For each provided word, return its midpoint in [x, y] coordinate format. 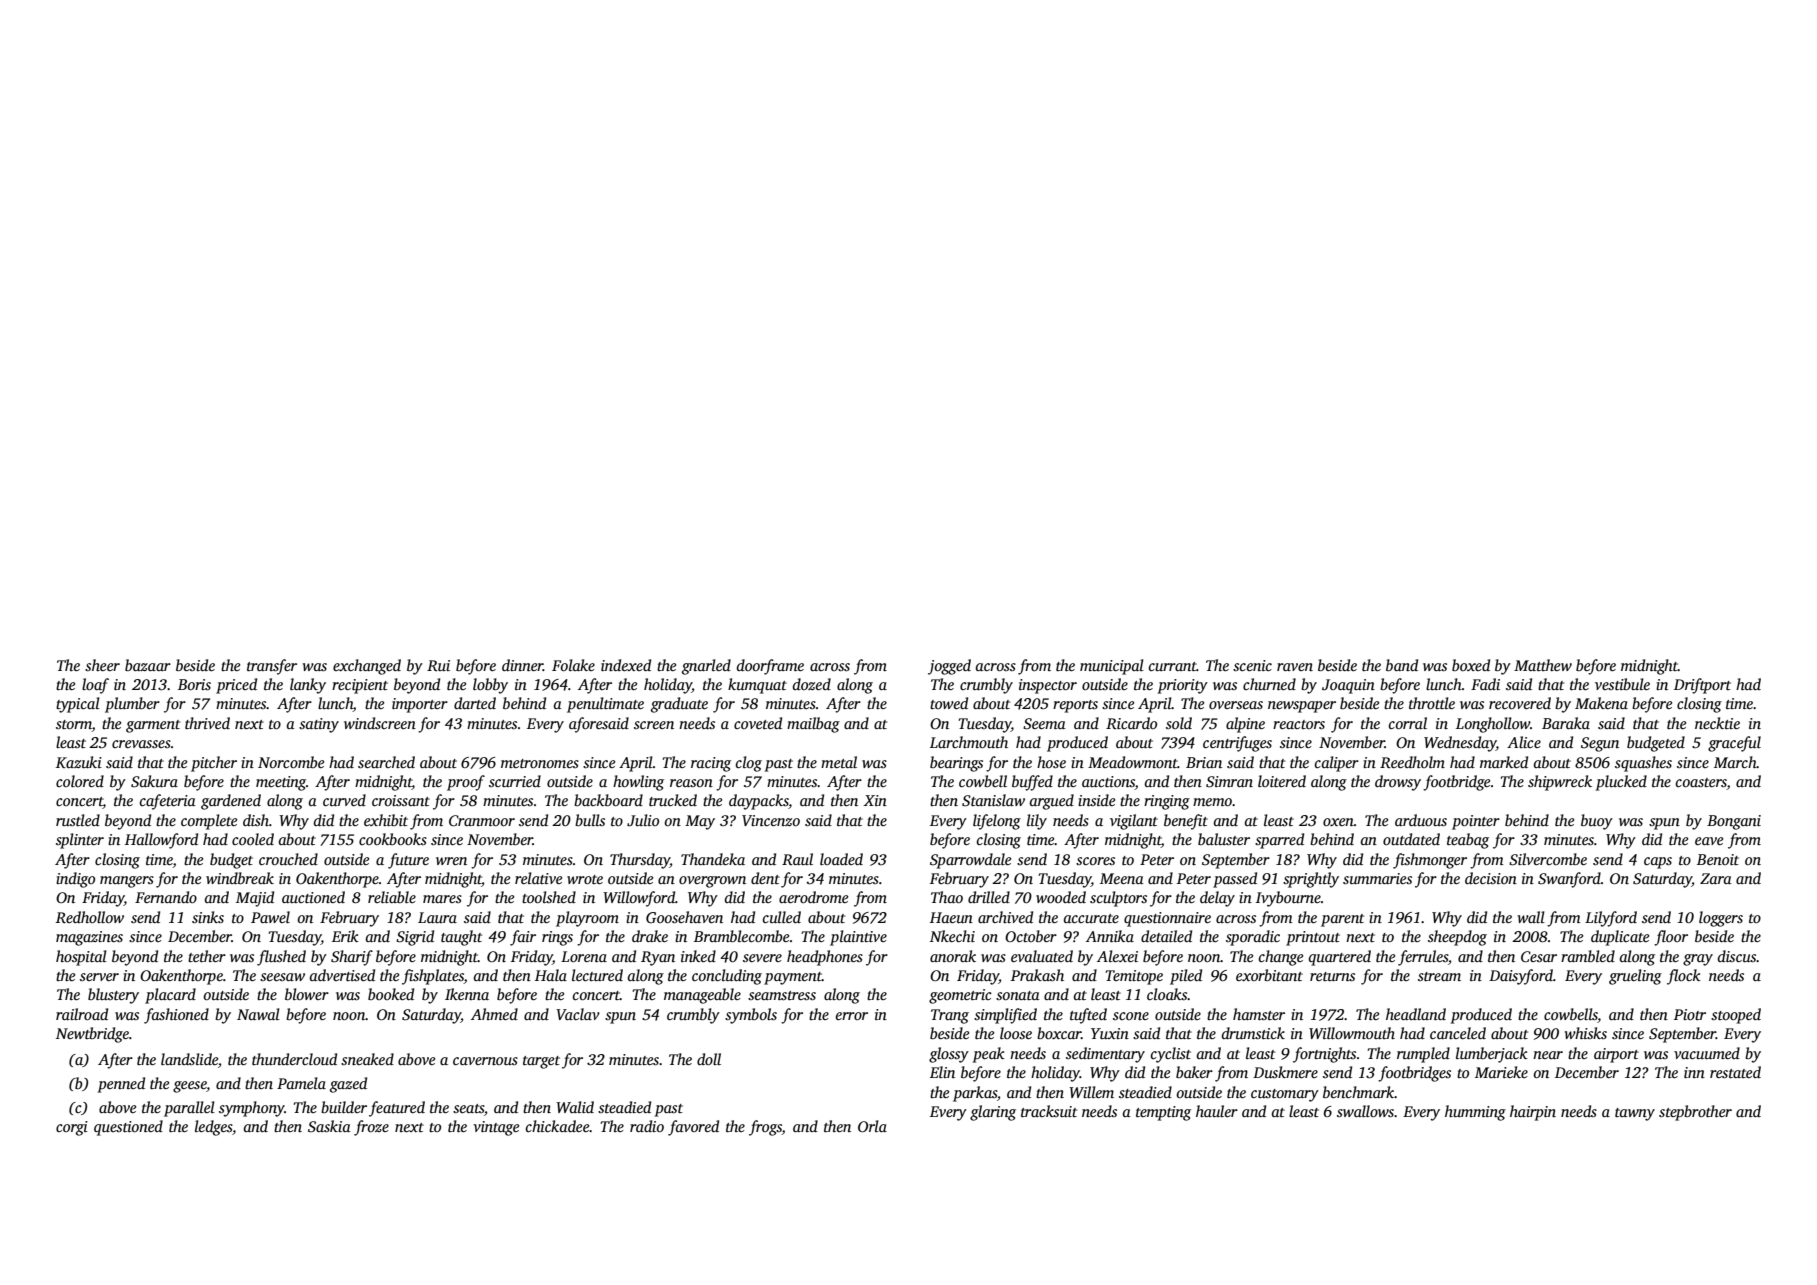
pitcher [214, 764]
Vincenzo [771, 820]
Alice [1524, 742]
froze [371, 1128]
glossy [949, 1055]
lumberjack [1492, 1055]
